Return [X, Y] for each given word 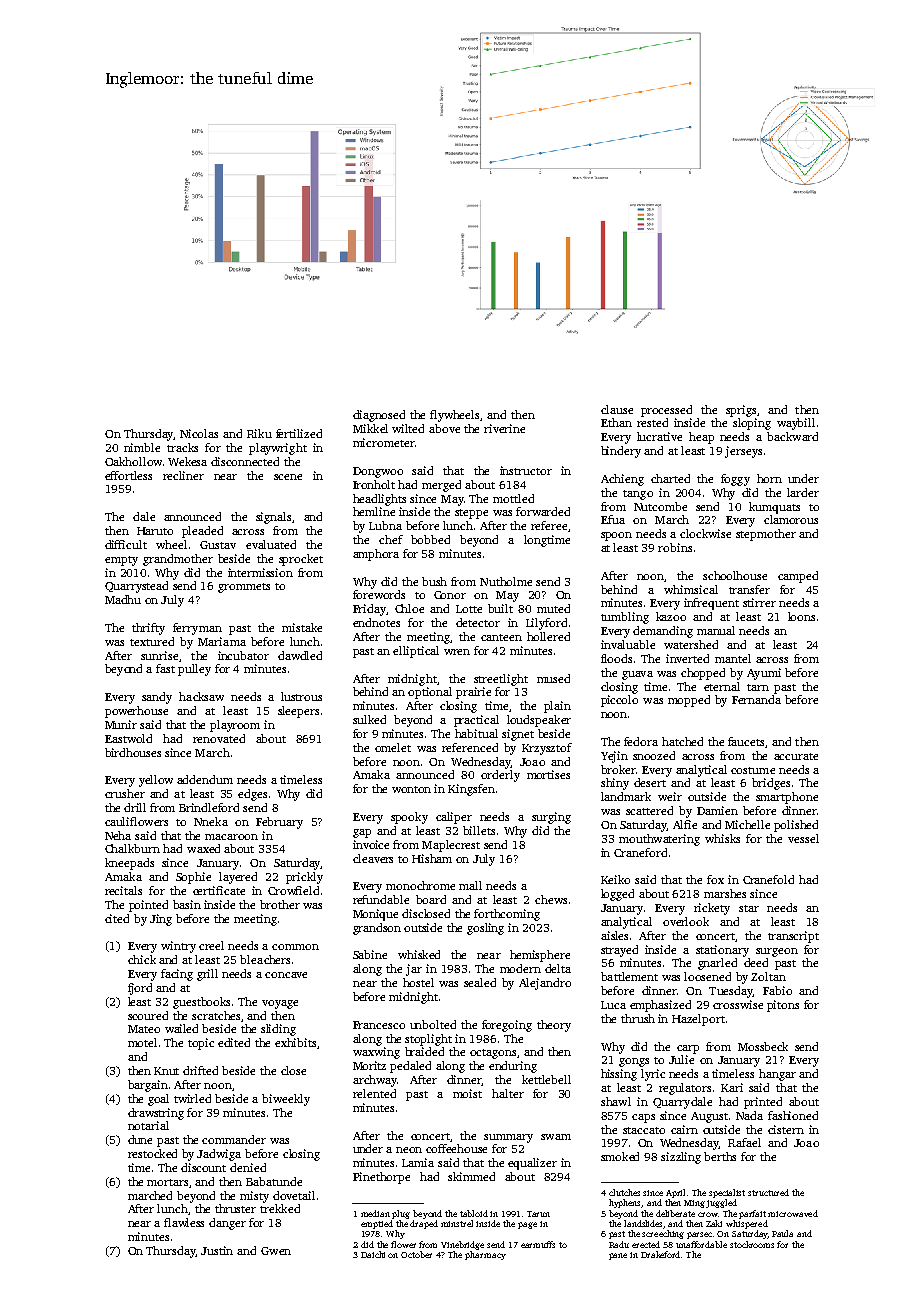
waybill [796, 424]
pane [618, 1256]
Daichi [373, 1254]
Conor [450, 595]
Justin [217, 1250]
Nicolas [199, 433]
